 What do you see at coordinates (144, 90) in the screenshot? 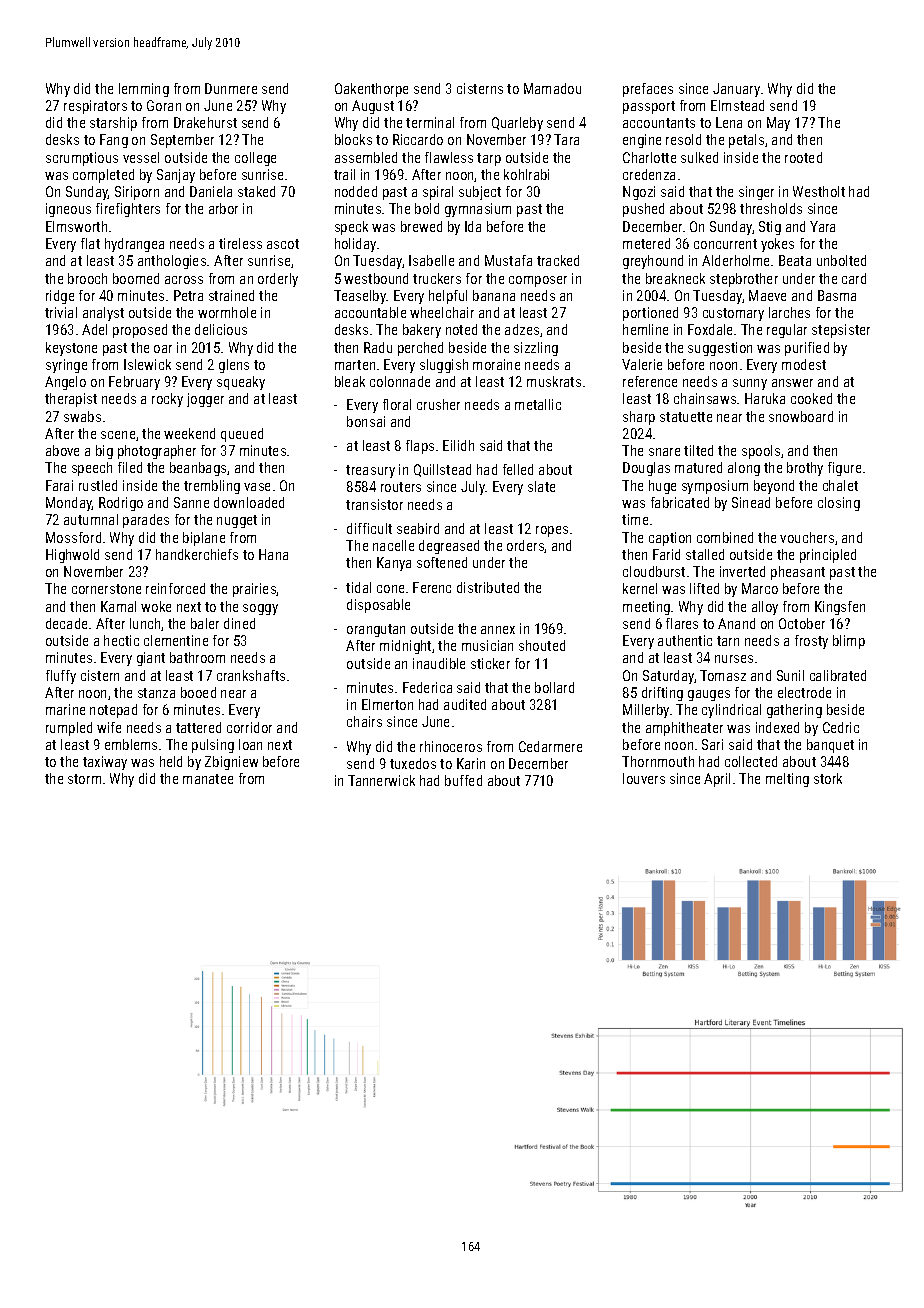
I see `lemming` at bounding box center [144, 90].
